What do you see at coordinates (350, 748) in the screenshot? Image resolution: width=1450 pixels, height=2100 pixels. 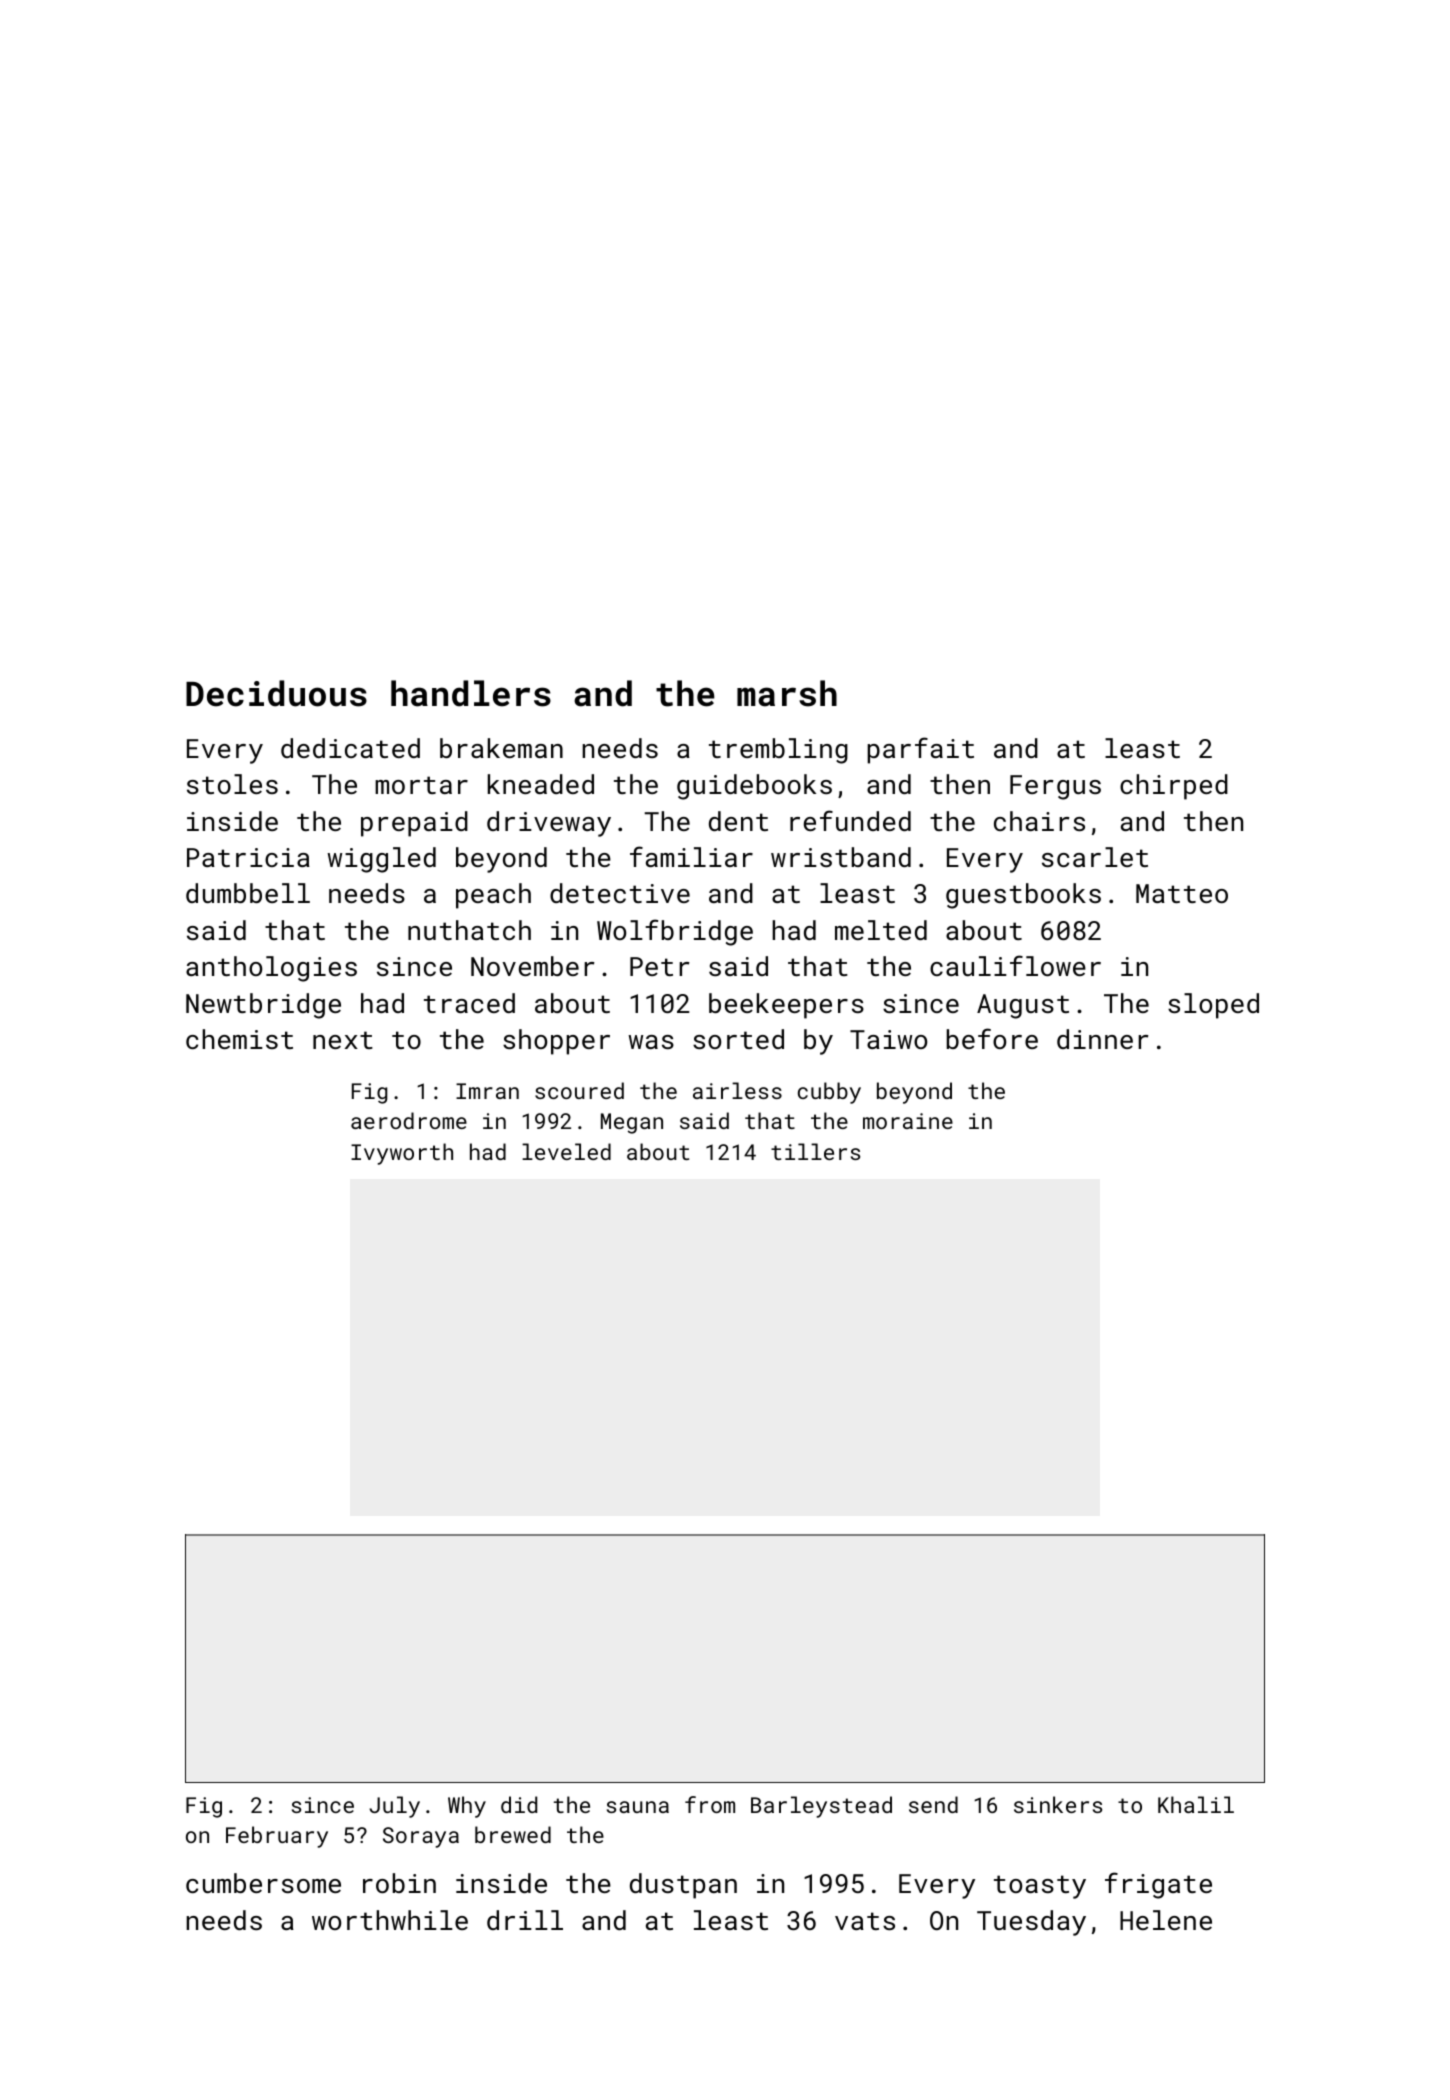 I see `dedicated` at bounding box center [350, 748].
